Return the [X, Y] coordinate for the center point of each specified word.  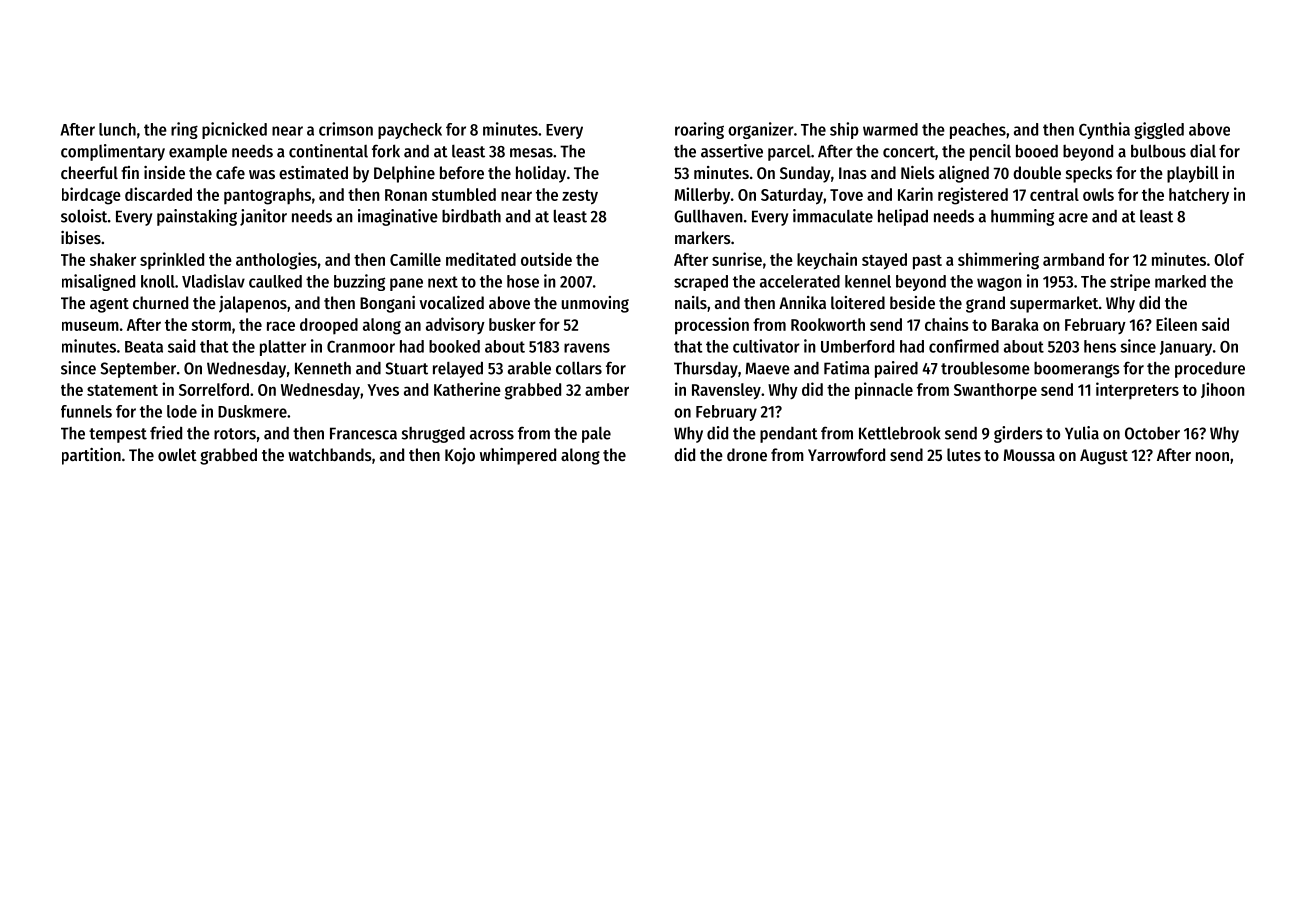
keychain [827, 261]
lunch [117, 129]
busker [512, 324]
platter [283, 348]
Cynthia [1104, 130]
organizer [761, 130]
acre [1073, 218]
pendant [789, 435]
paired [896, 369]
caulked [275, 281]
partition [91, 456]
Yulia [1082, 433]
